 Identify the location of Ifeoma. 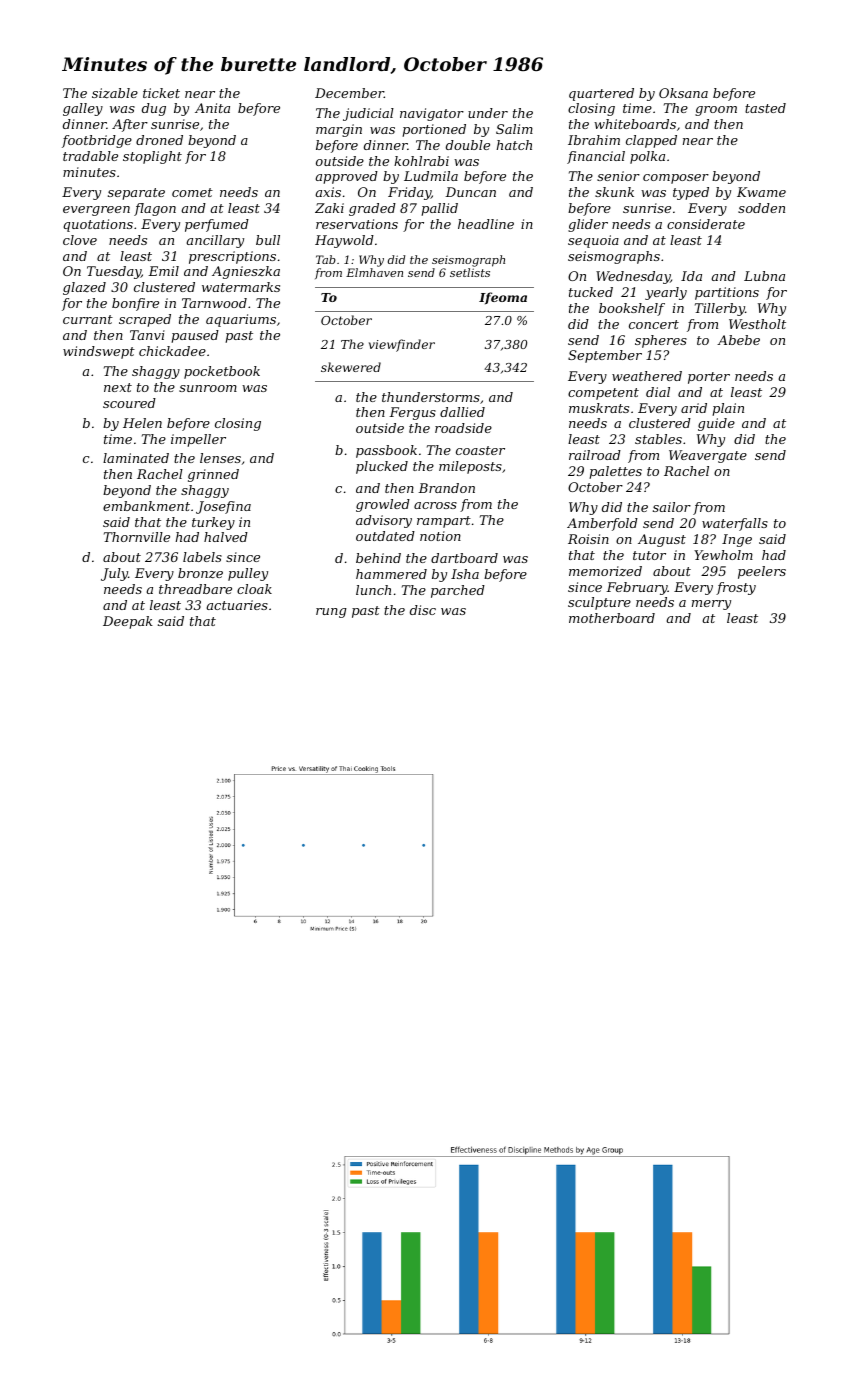
(503, 298).
